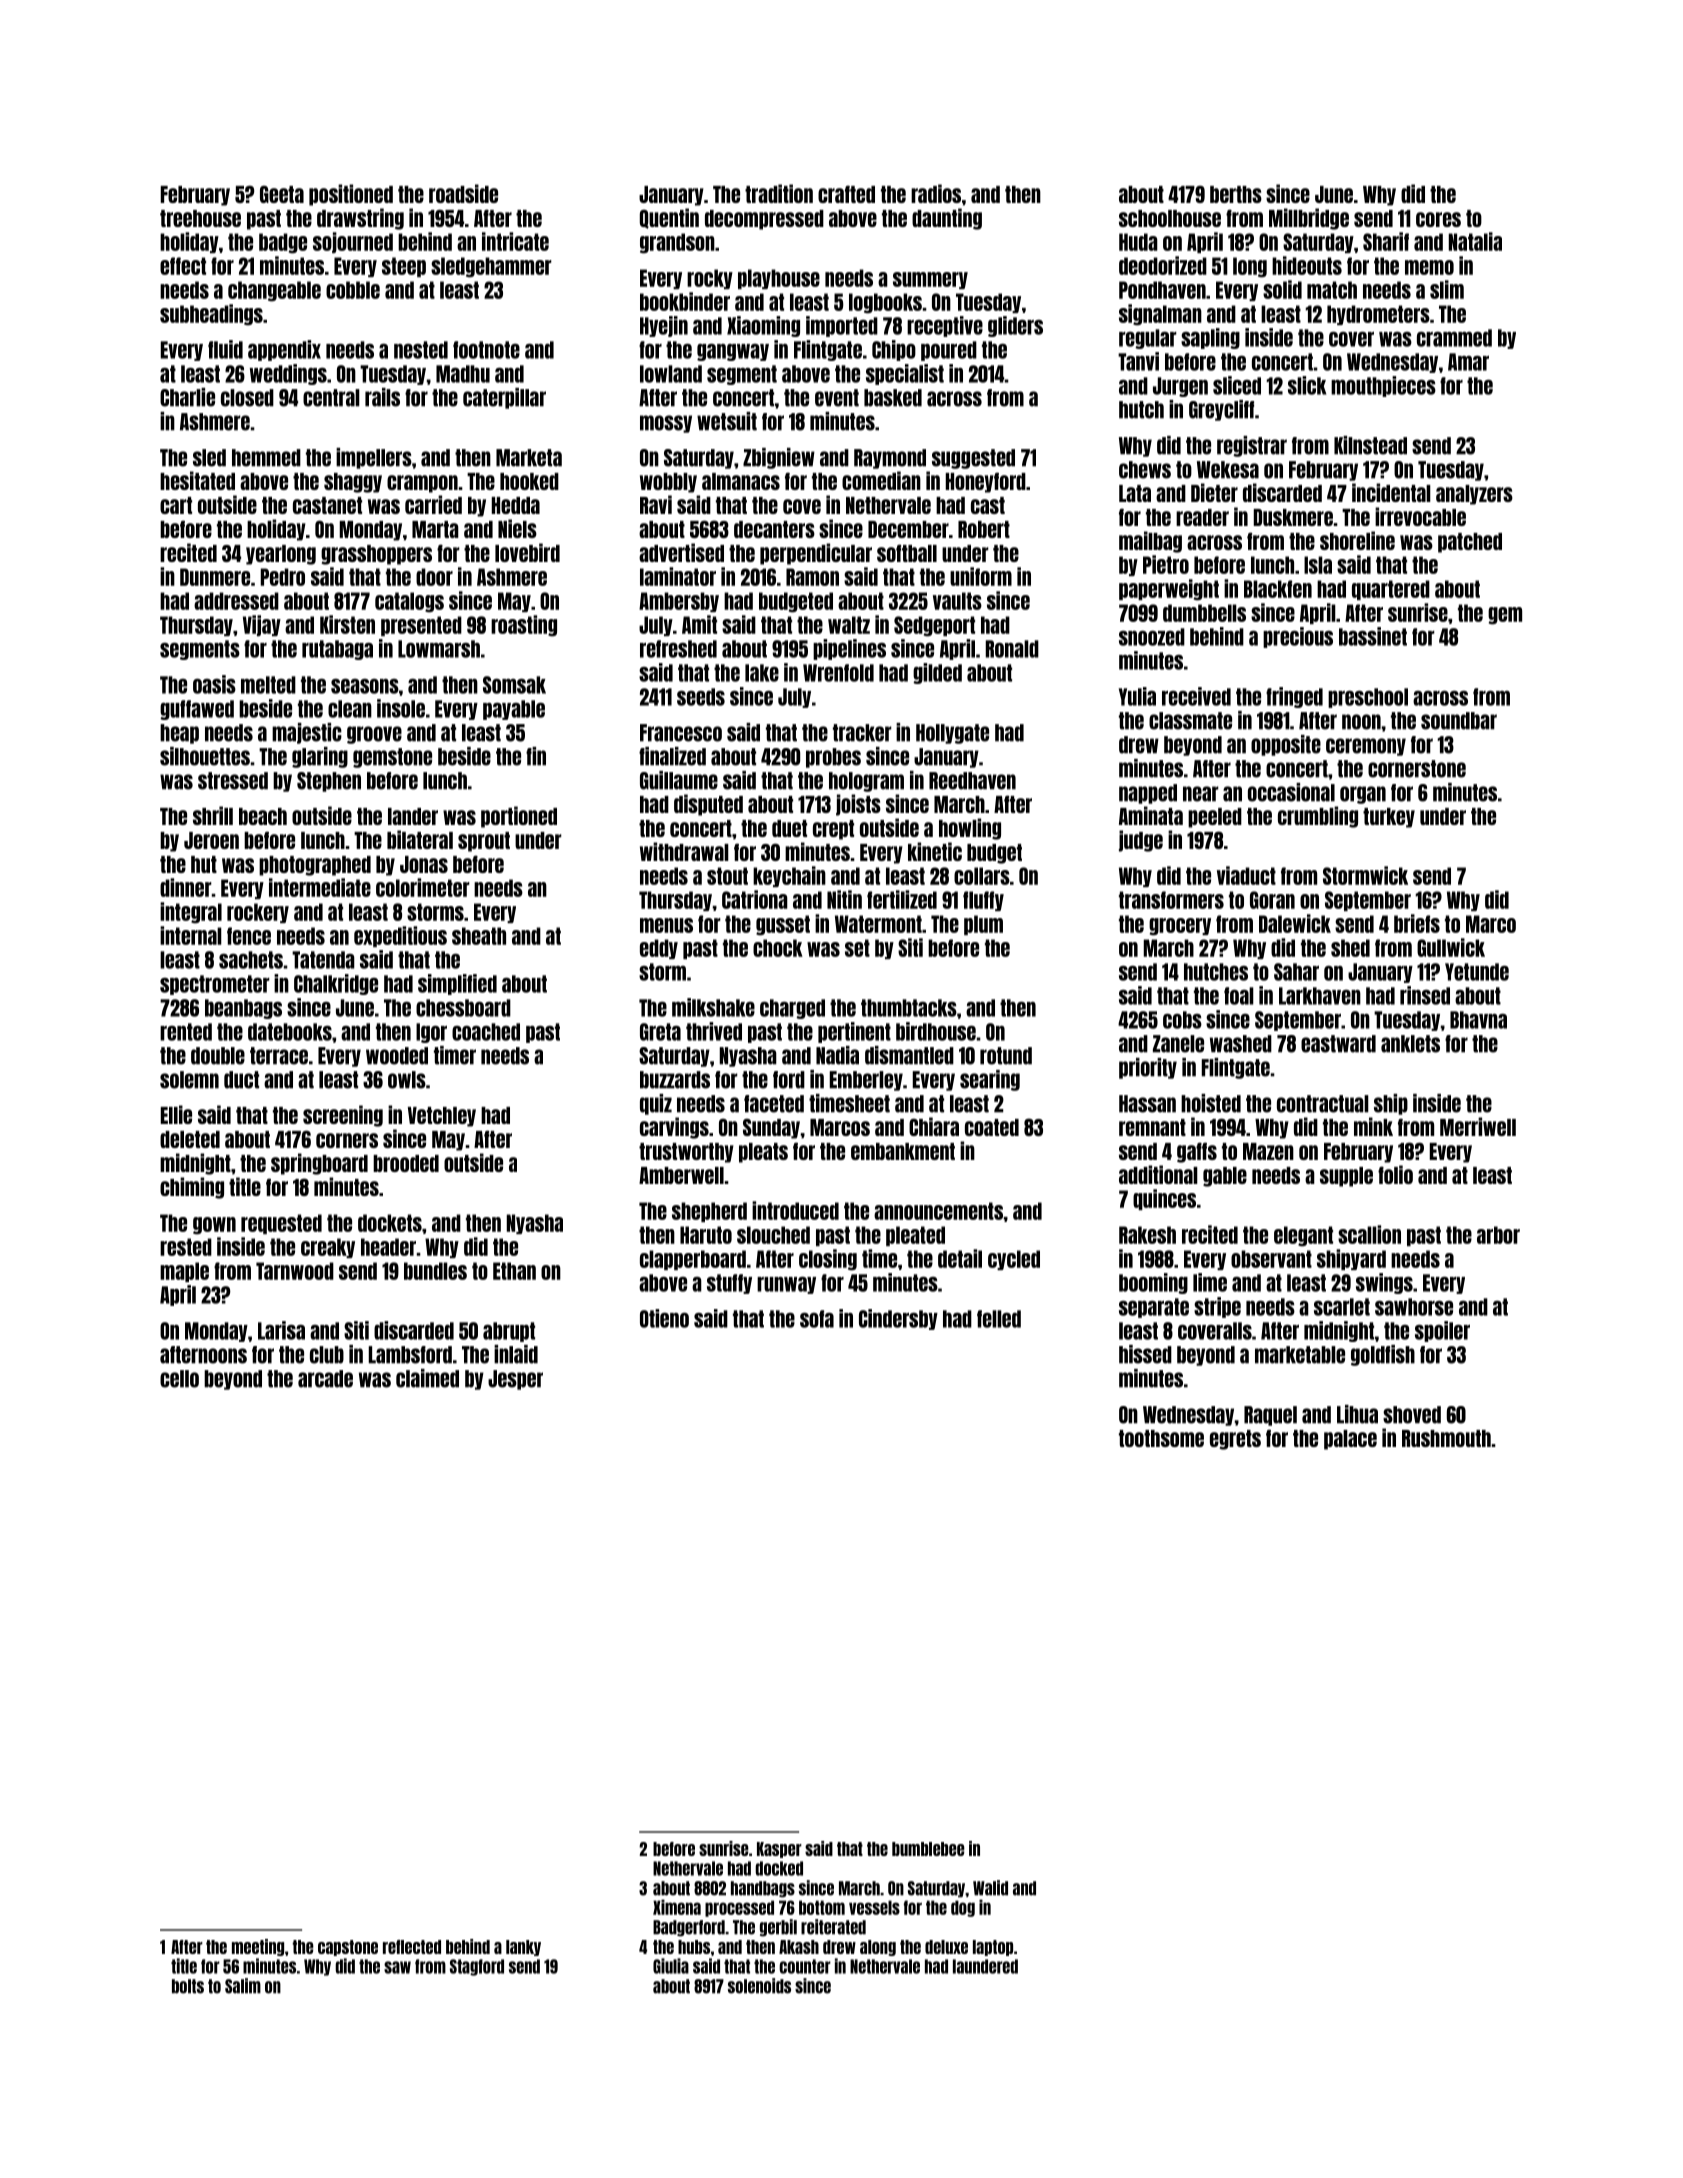 This page has height=2178, width=1683. Describe the element at coordinates (186, 1247) in the page. I see `rested` at that location.
